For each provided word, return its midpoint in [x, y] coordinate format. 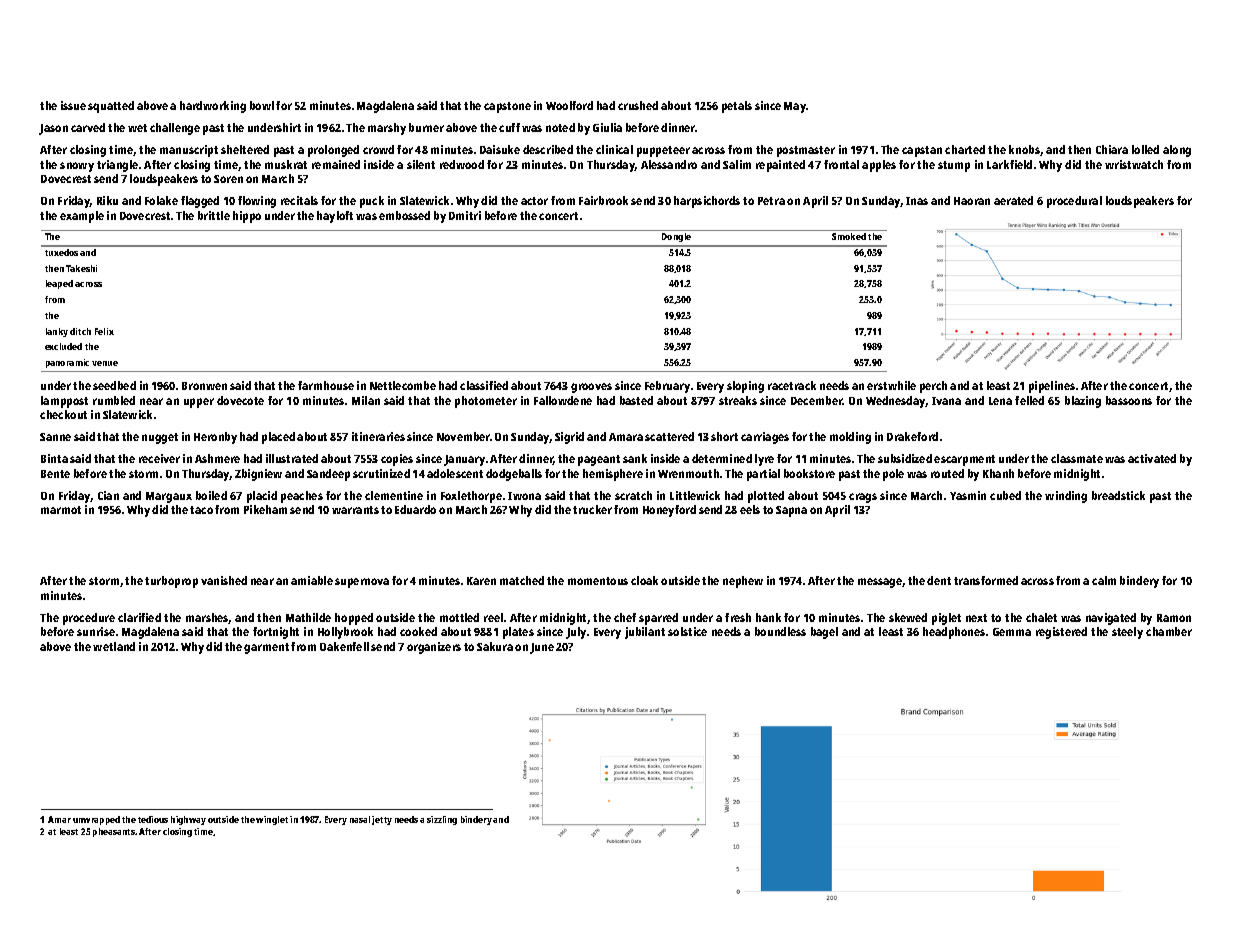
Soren [228, 179]
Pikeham [265, 509]
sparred [658, 619]
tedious [153, 819]
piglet [946, 619]
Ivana [946, 401]
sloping [745, 387]
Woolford [569, 105]
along [1177, 151]
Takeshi [81, 268]
